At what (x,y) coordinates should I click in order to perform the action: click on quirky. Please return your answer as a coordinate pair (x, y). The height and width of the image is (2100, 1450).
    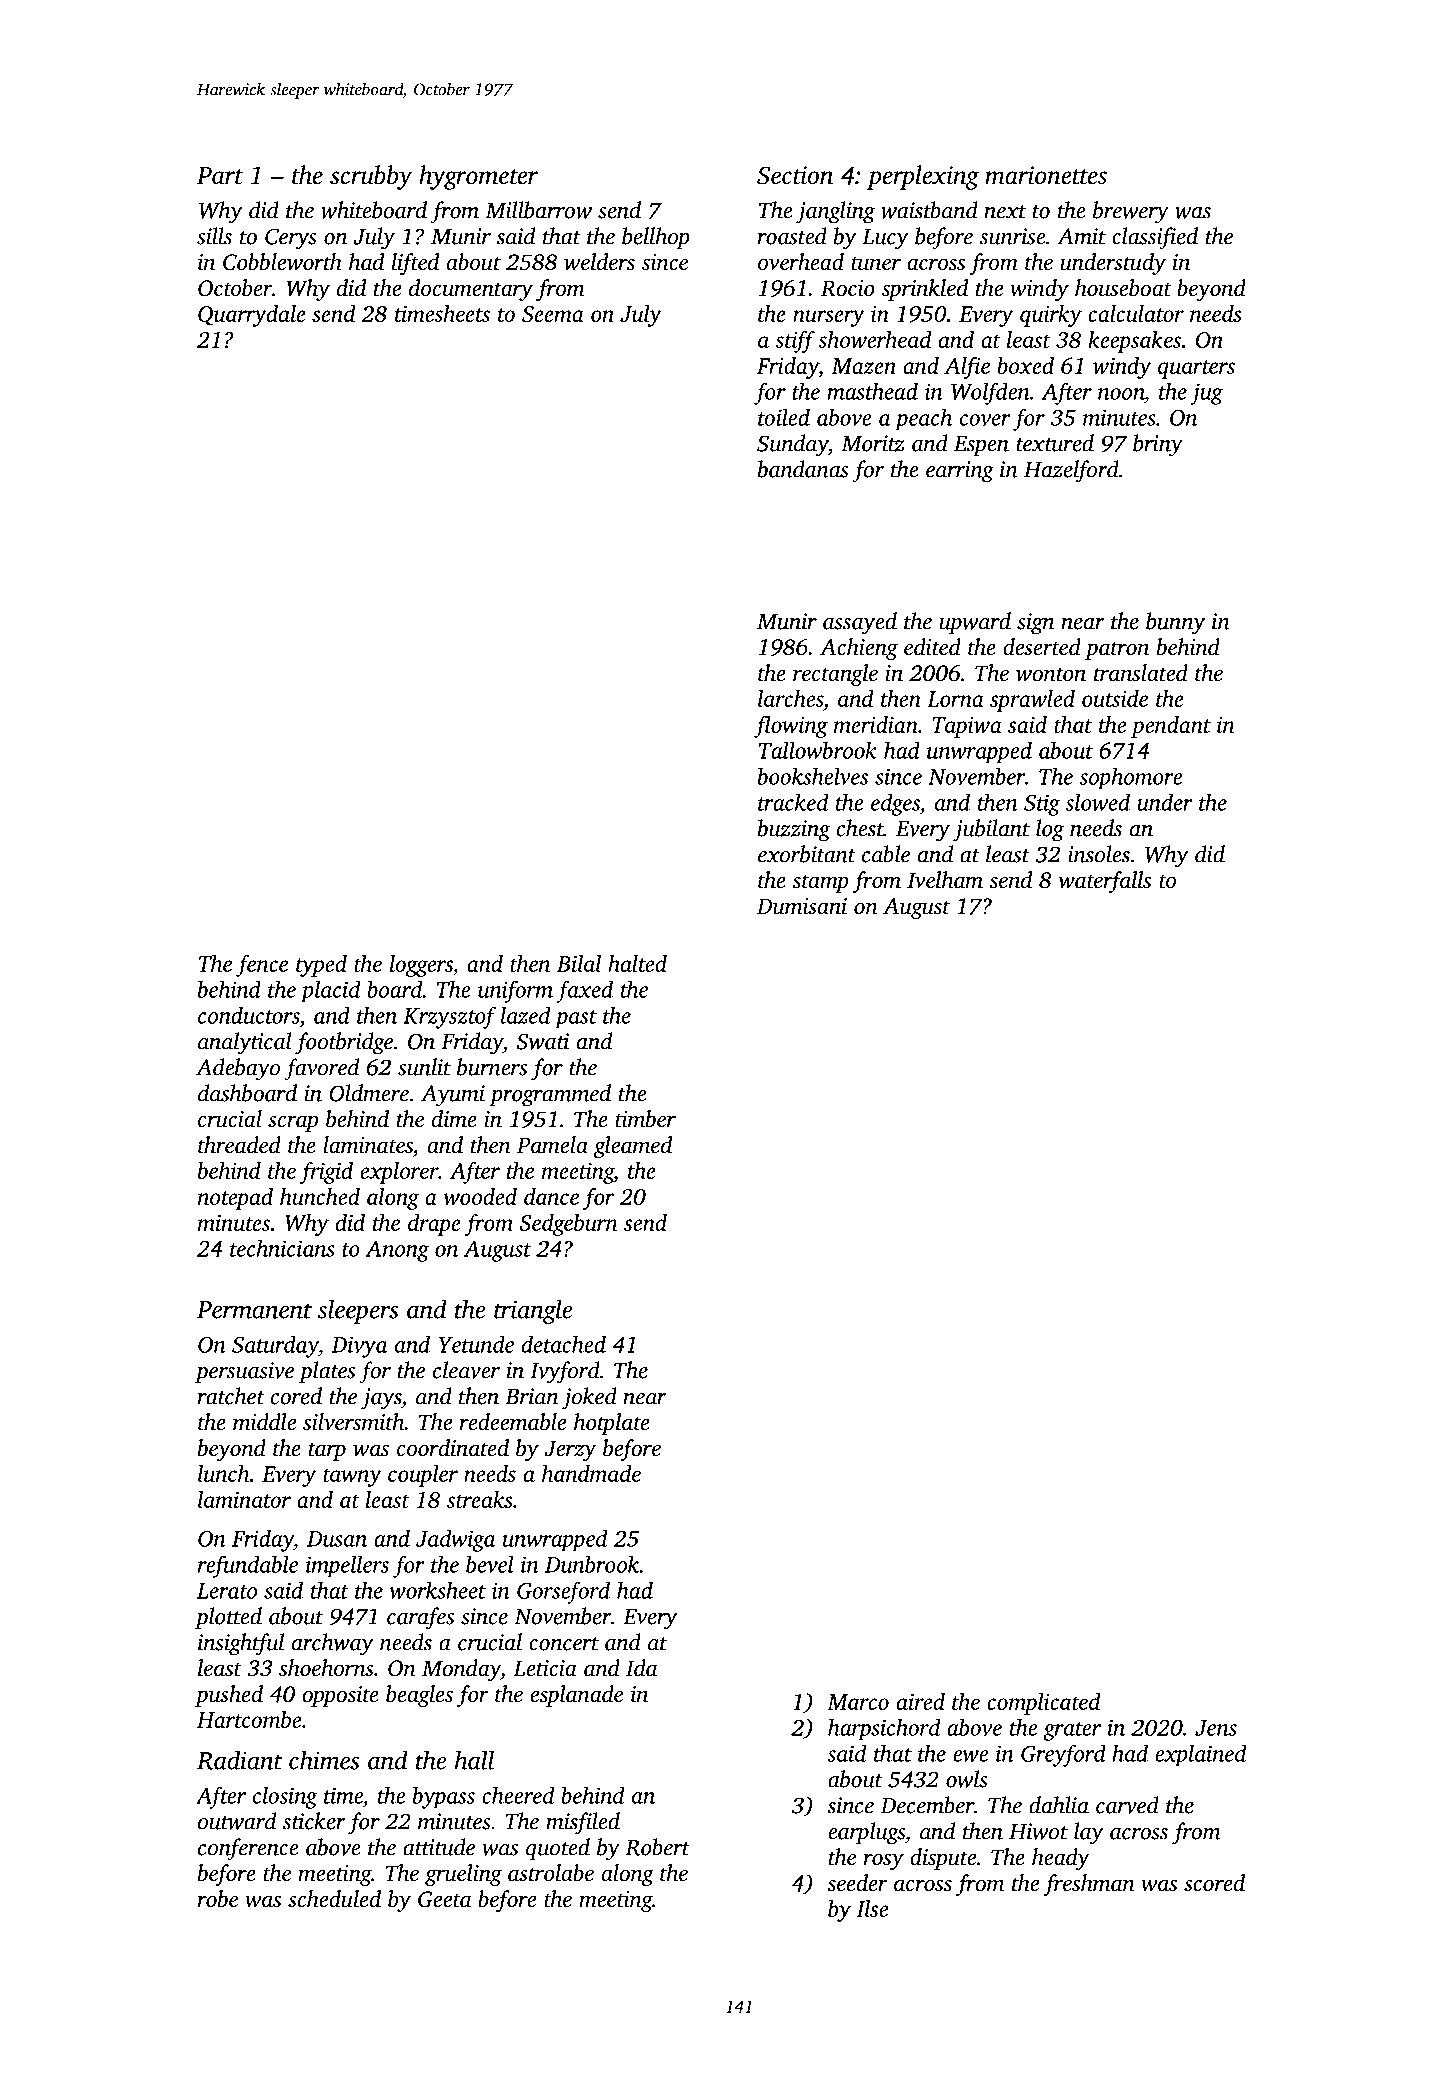
    Looking at the image, I should click on (1051, 316).
